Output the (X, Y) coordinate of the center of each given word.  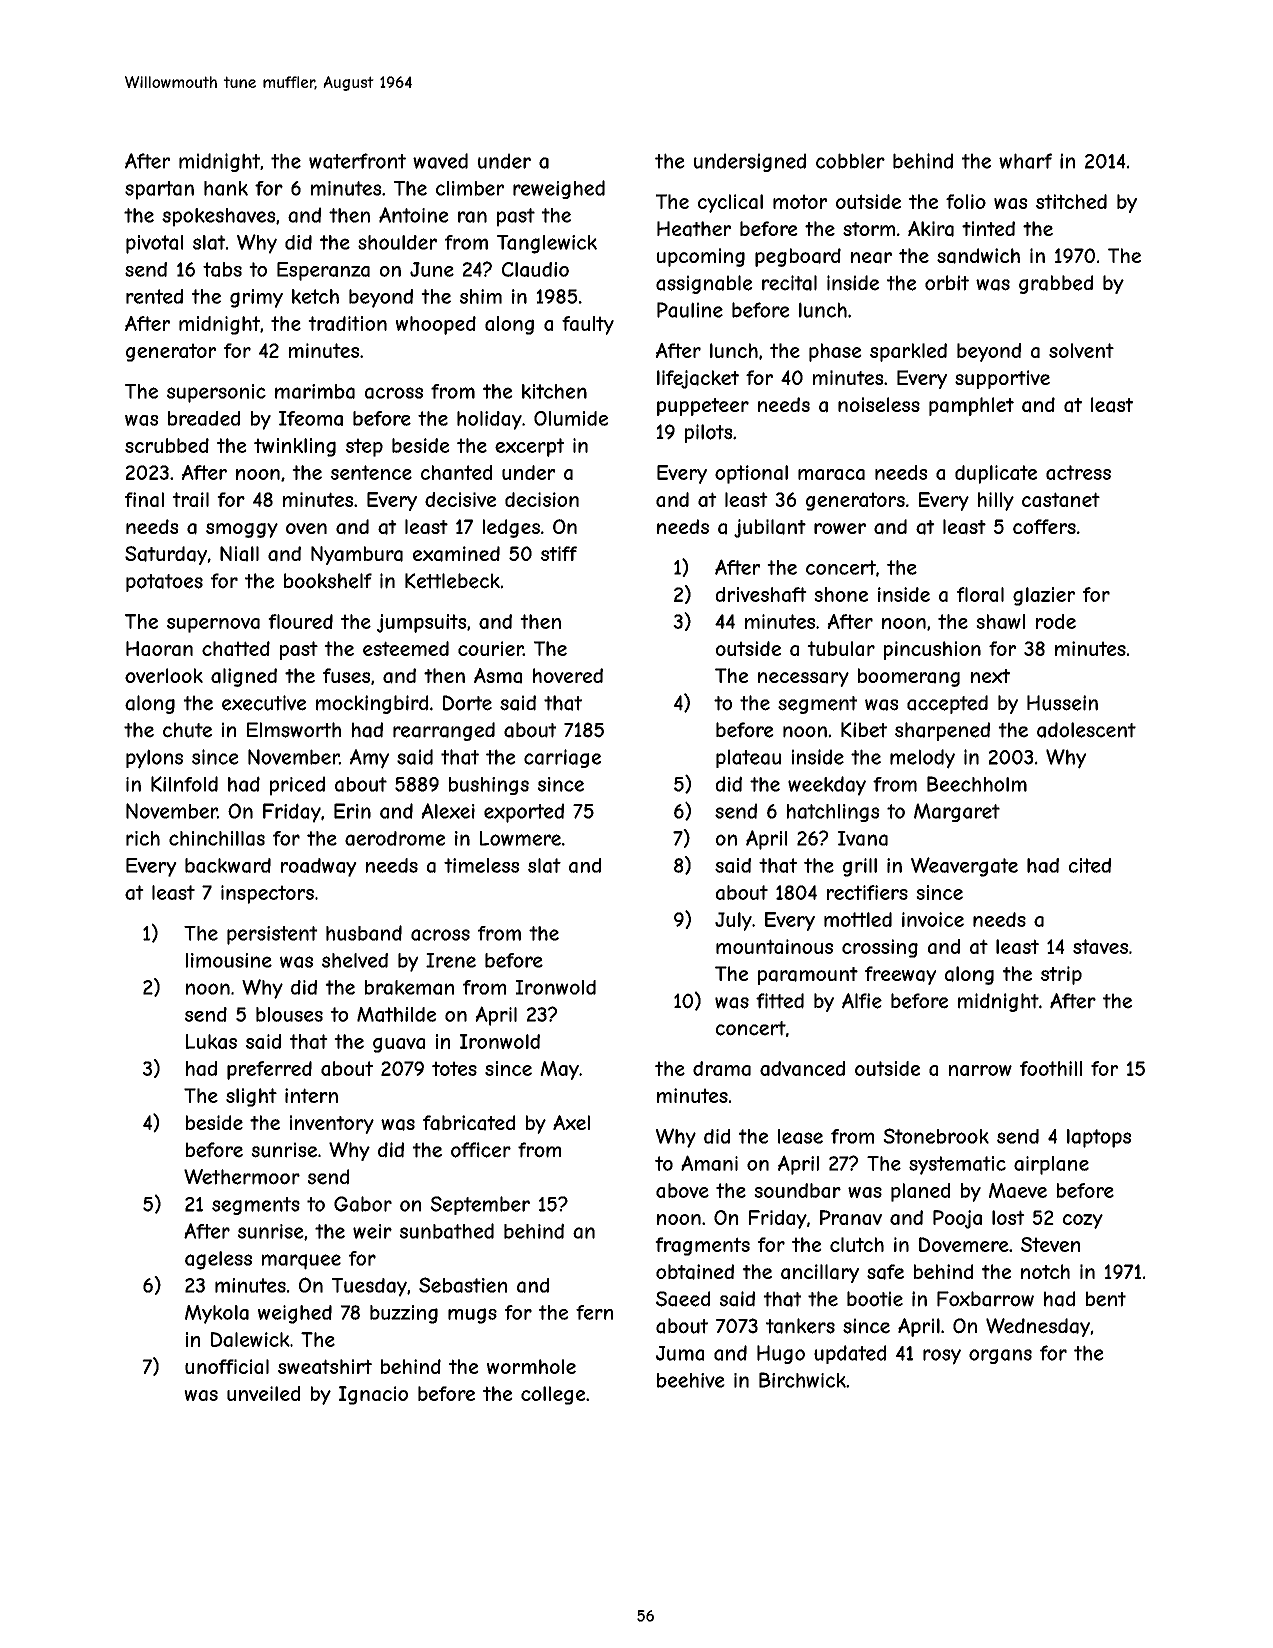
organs (1000, 1356)
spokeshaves (219, 217)
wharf (1025, 161)
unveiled (263, 1393)
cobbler (850, 161)
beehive (691, 1380)
